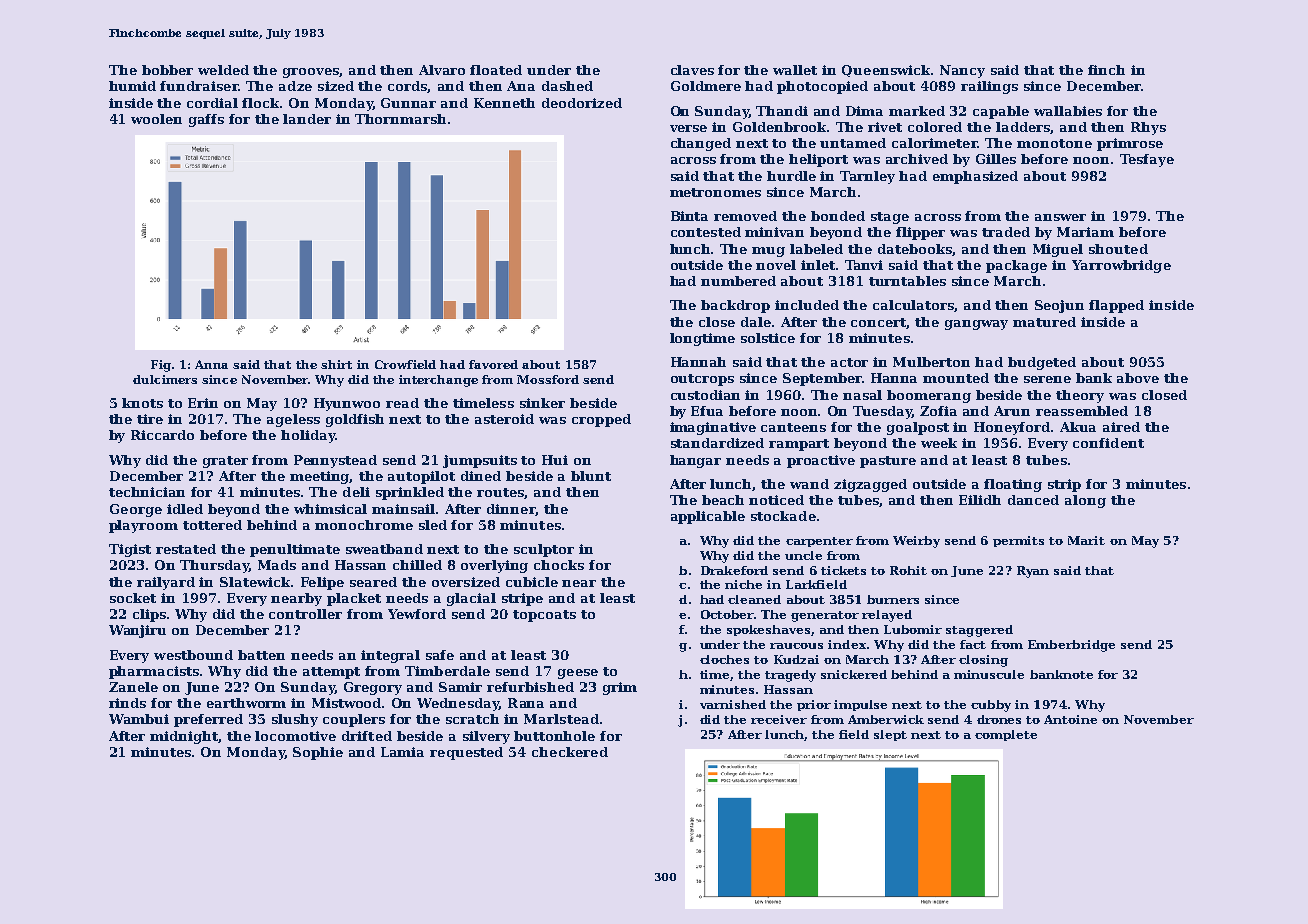 The image size is (1308, 924). I want to click on slept, so click(890, 735).
